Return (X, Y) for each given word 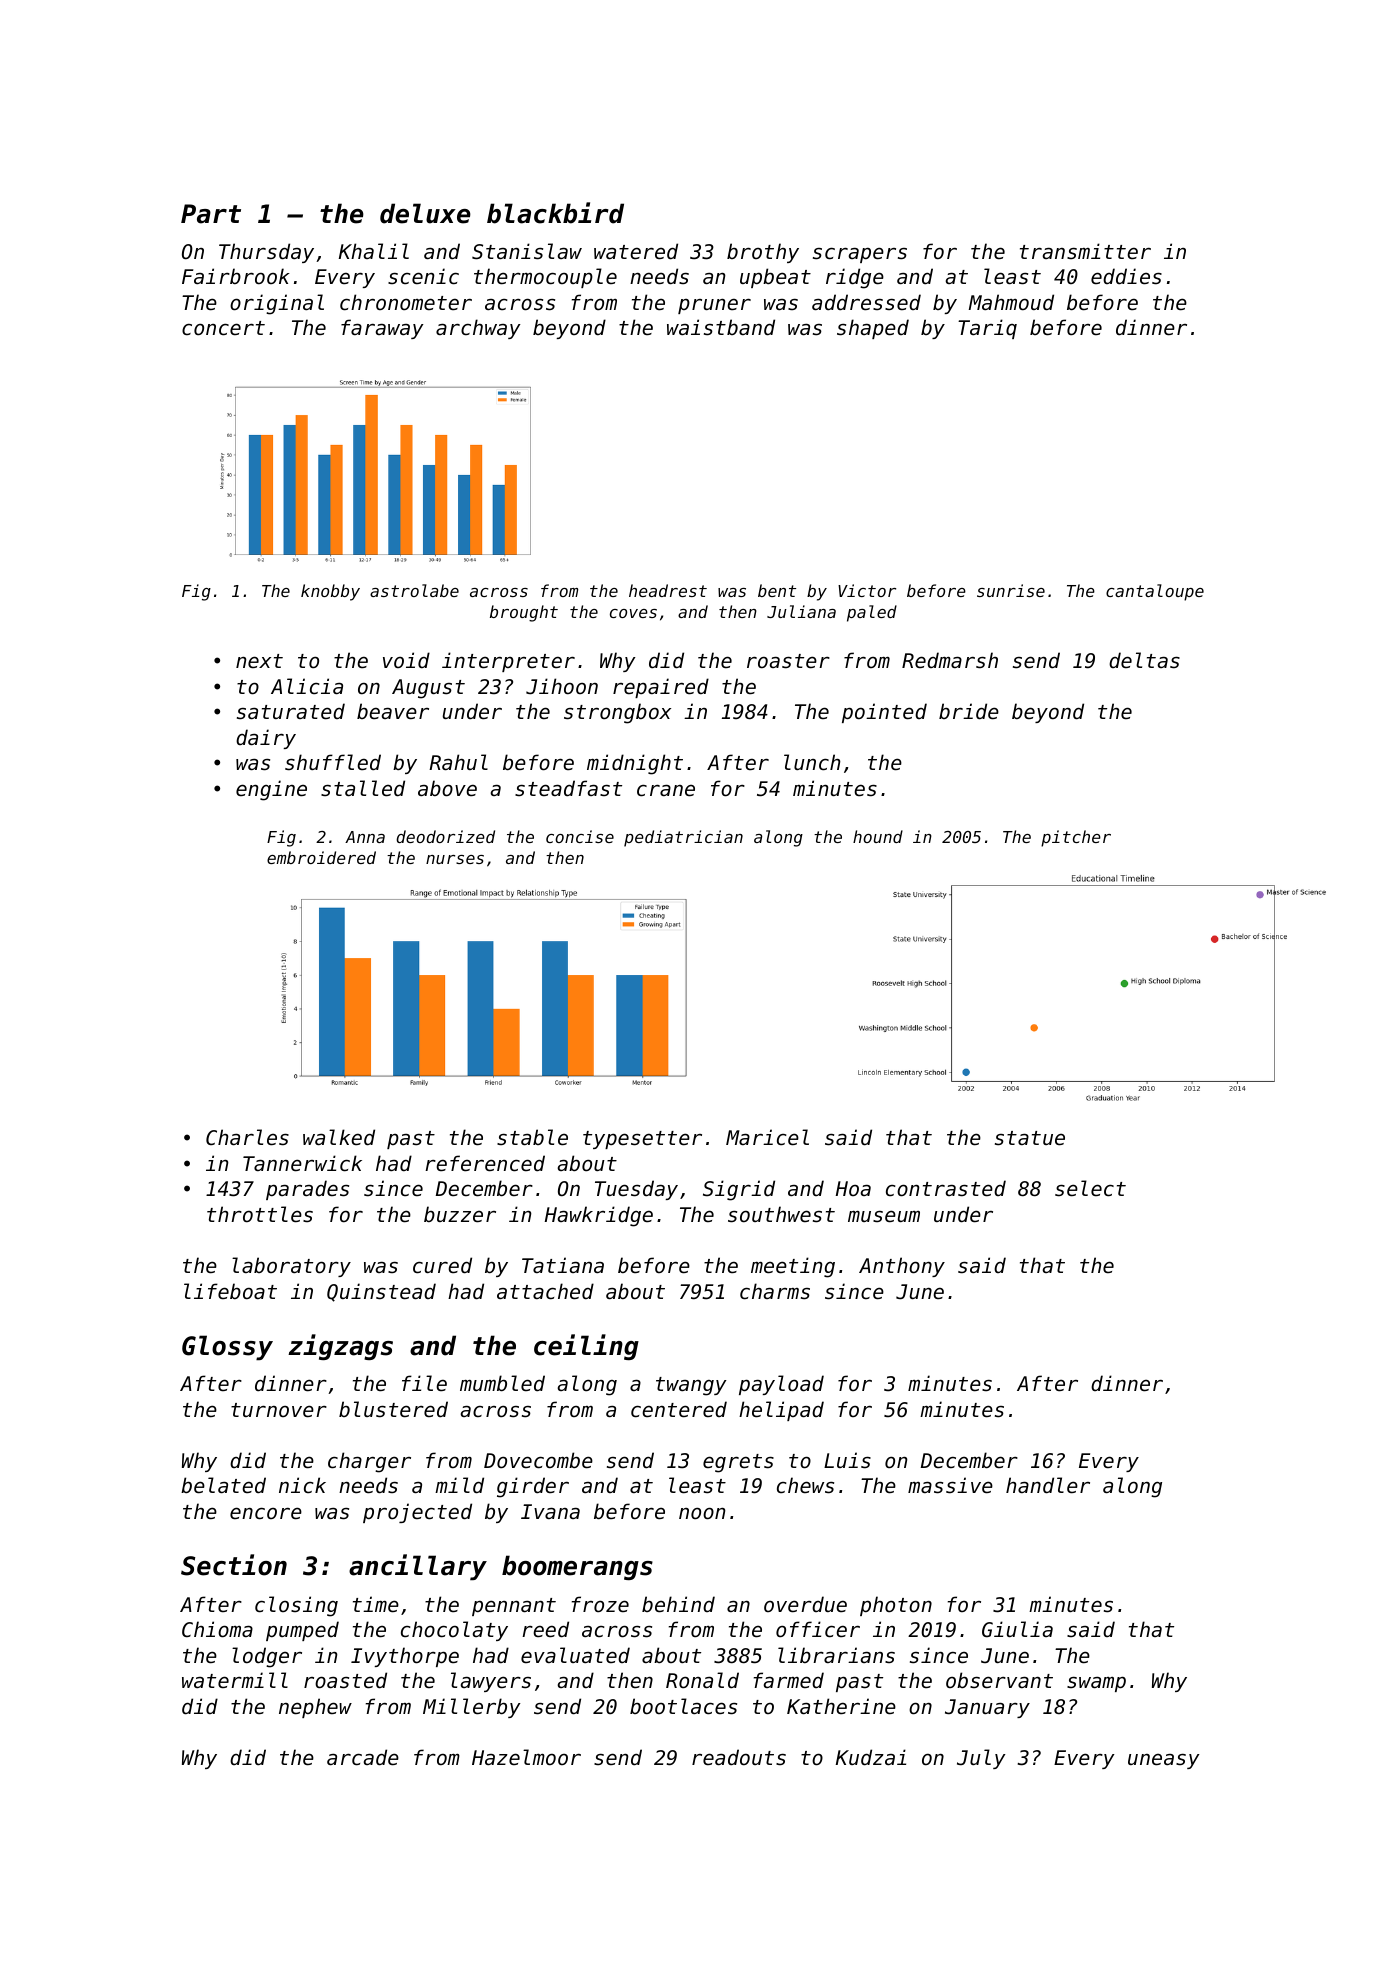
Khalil (374, 251)
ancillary (418, 1567)
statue (1030, 1138)
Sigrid (739, 1190)
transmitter (1085, 251)
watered (636, 251)
